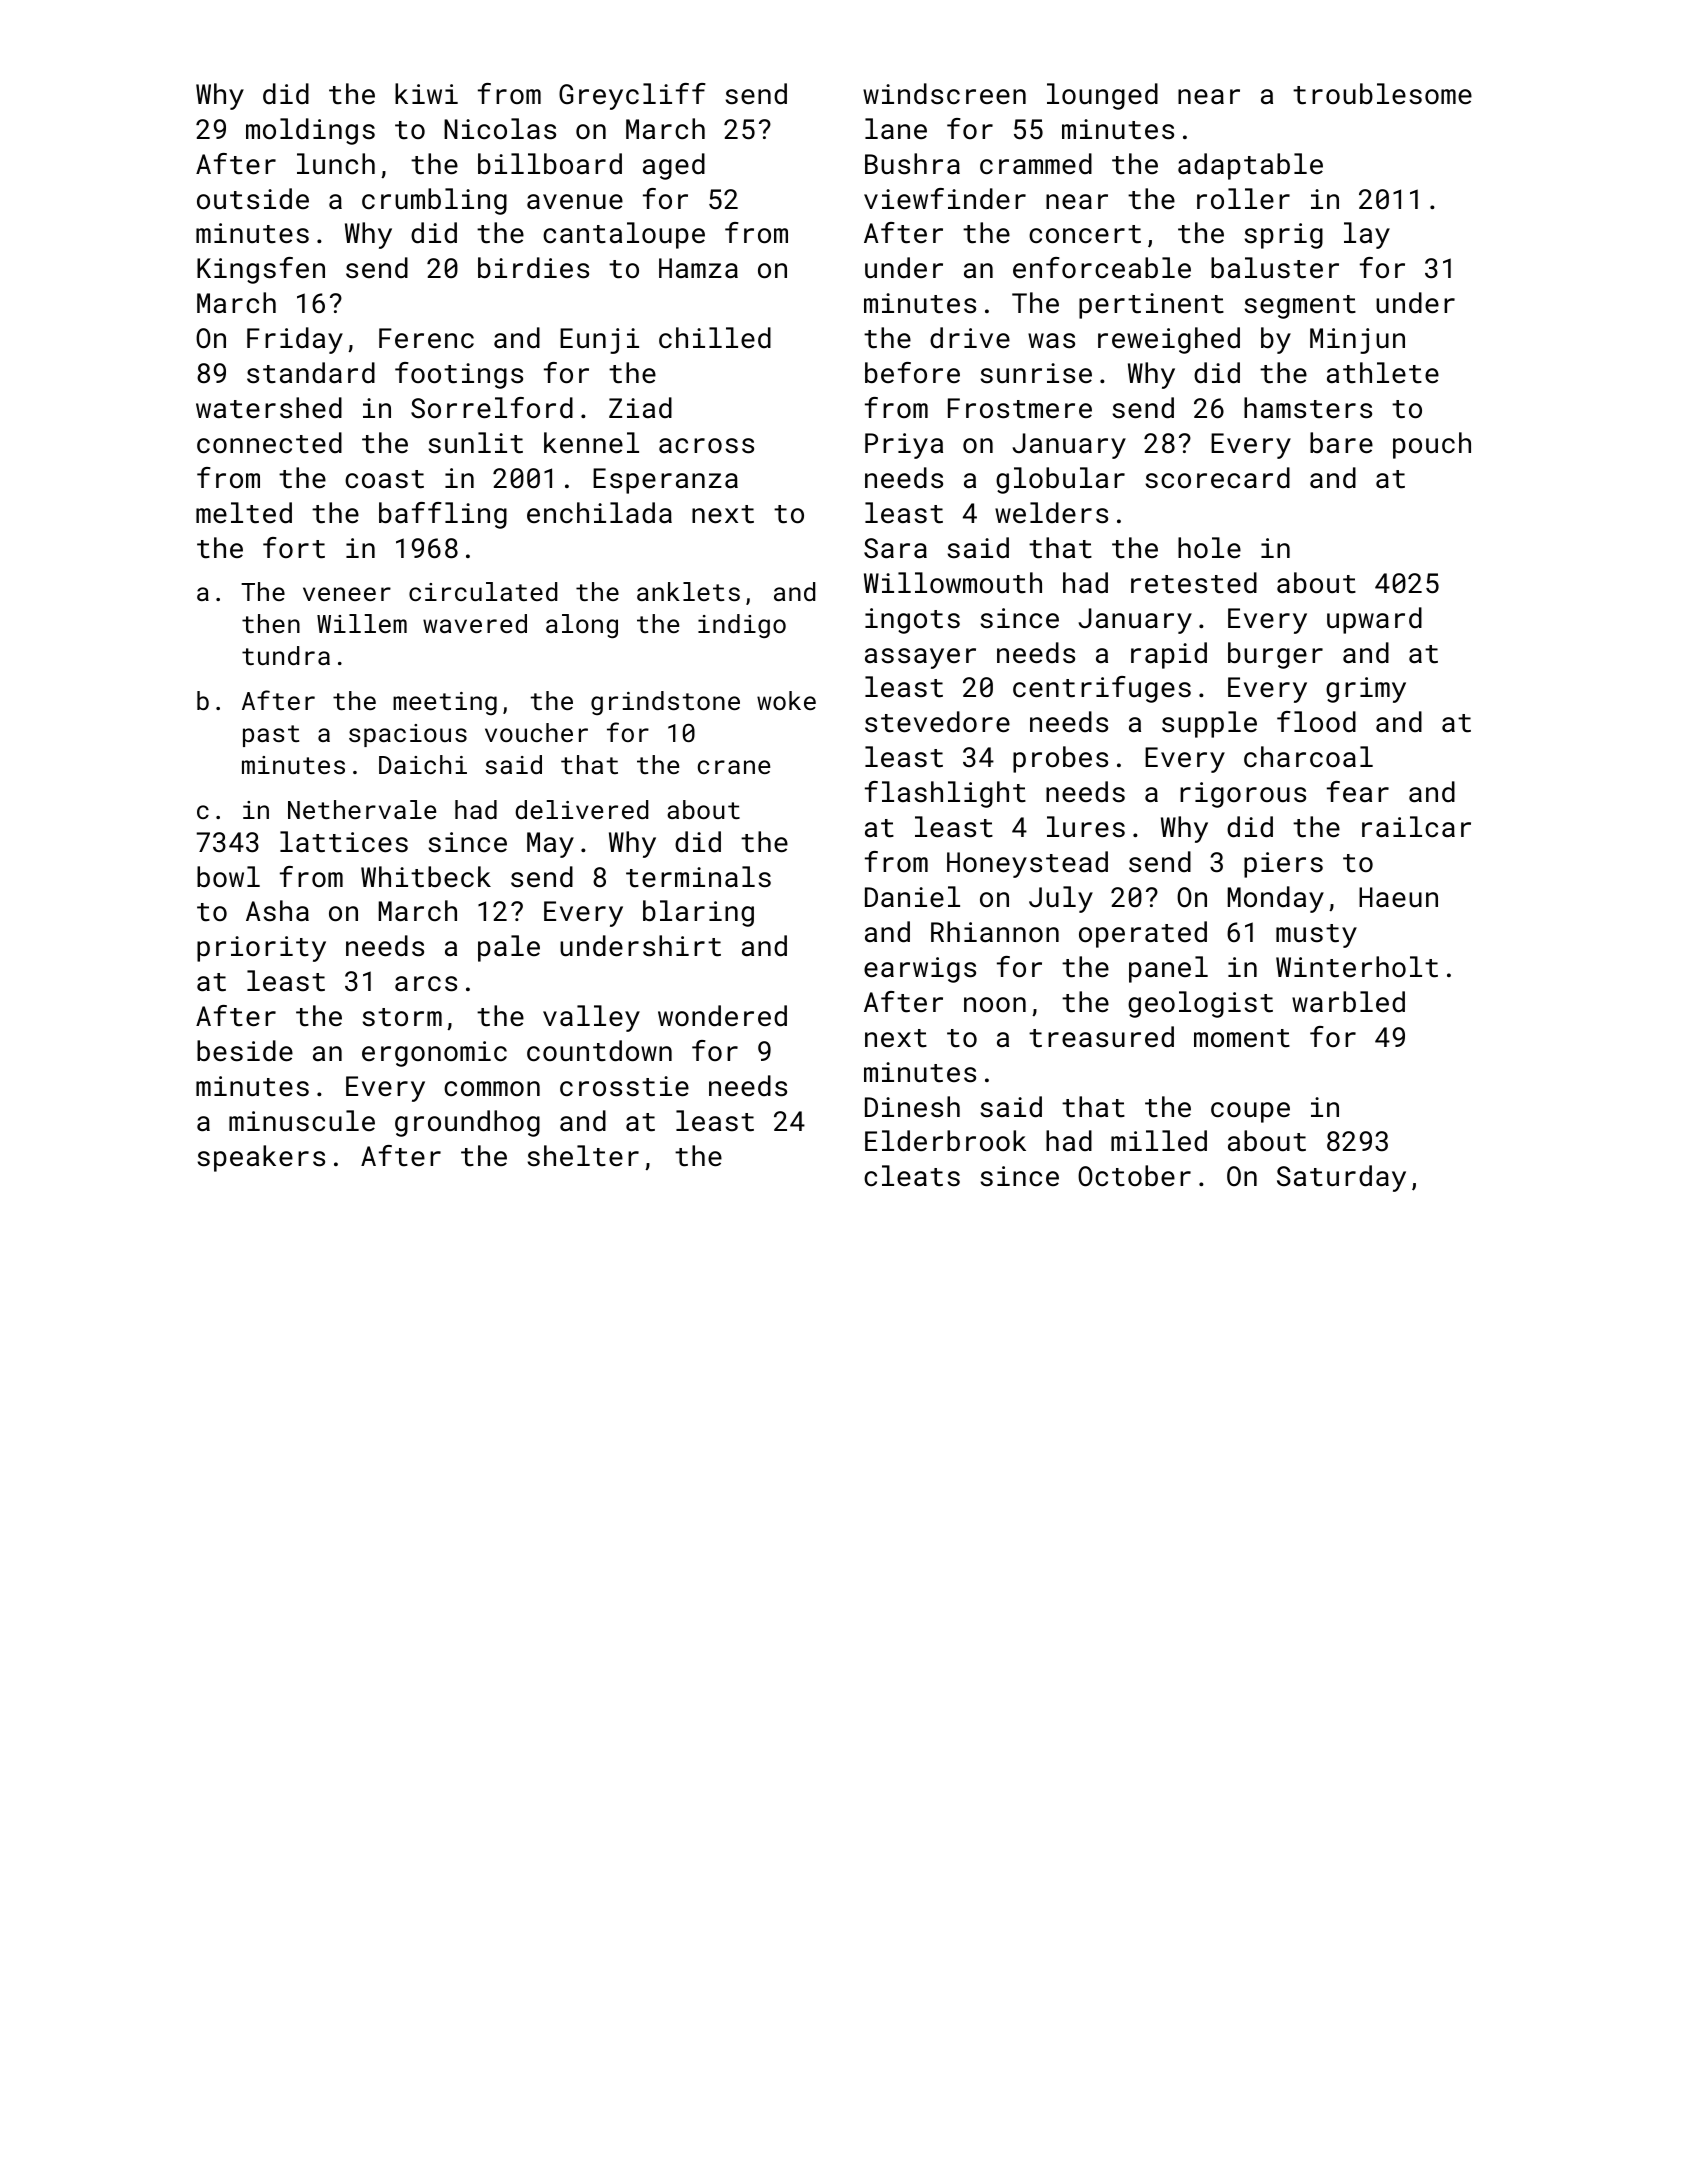 The image size is (1683, 2178). I want to click on cleats, so click(912, 1176).
